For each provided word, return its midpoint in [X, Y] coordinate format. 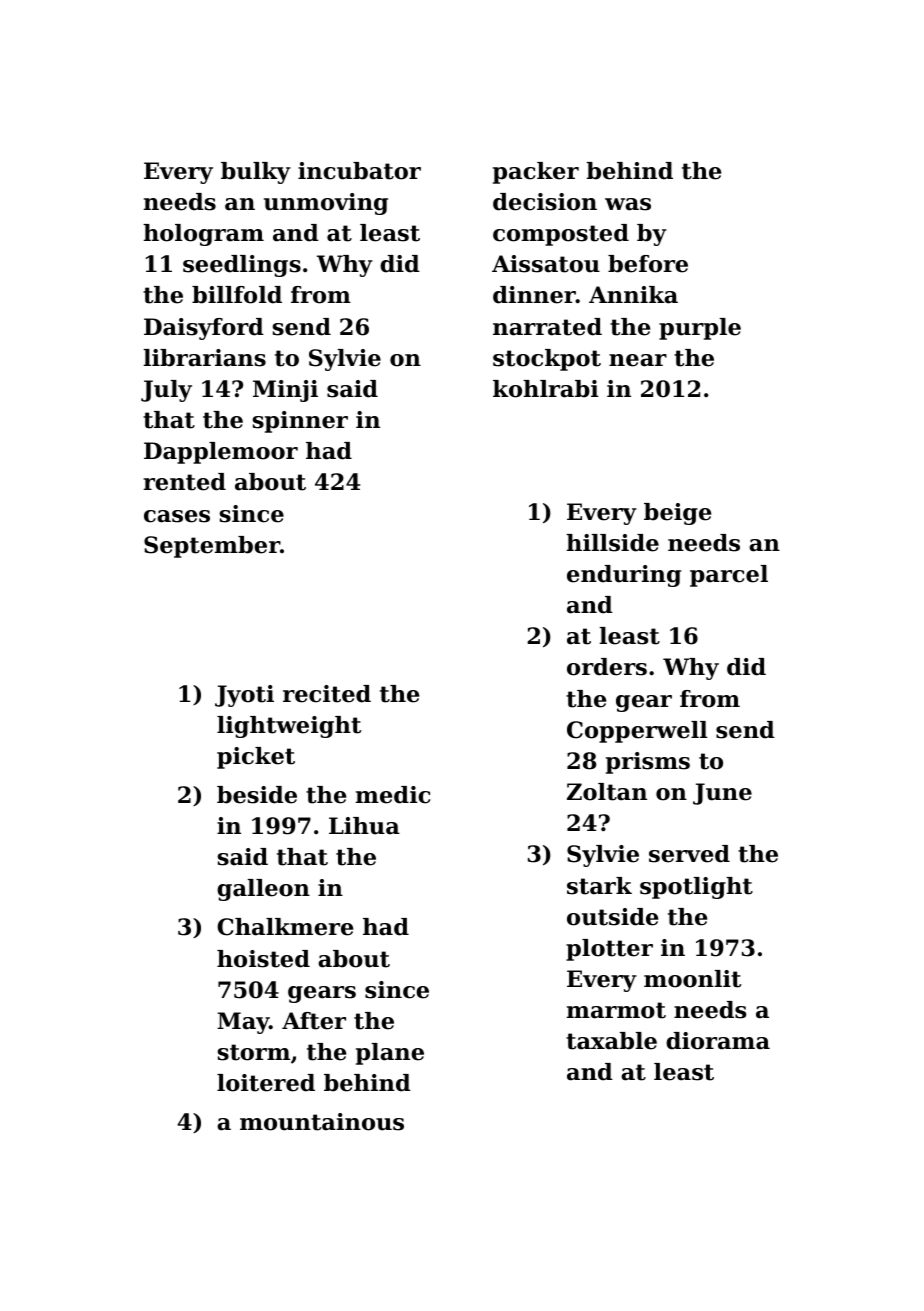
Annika [633, 295]
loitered [266, 1083]
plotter [609, 950]
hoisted [263, 959]
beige [677, 514]
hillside [612, 543]
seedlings [242, 266]
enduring [624, 576]
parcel [729, 576]
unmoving [326, 204]
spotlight [696, 888]
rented [184, 482]
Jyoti [244, 696]
